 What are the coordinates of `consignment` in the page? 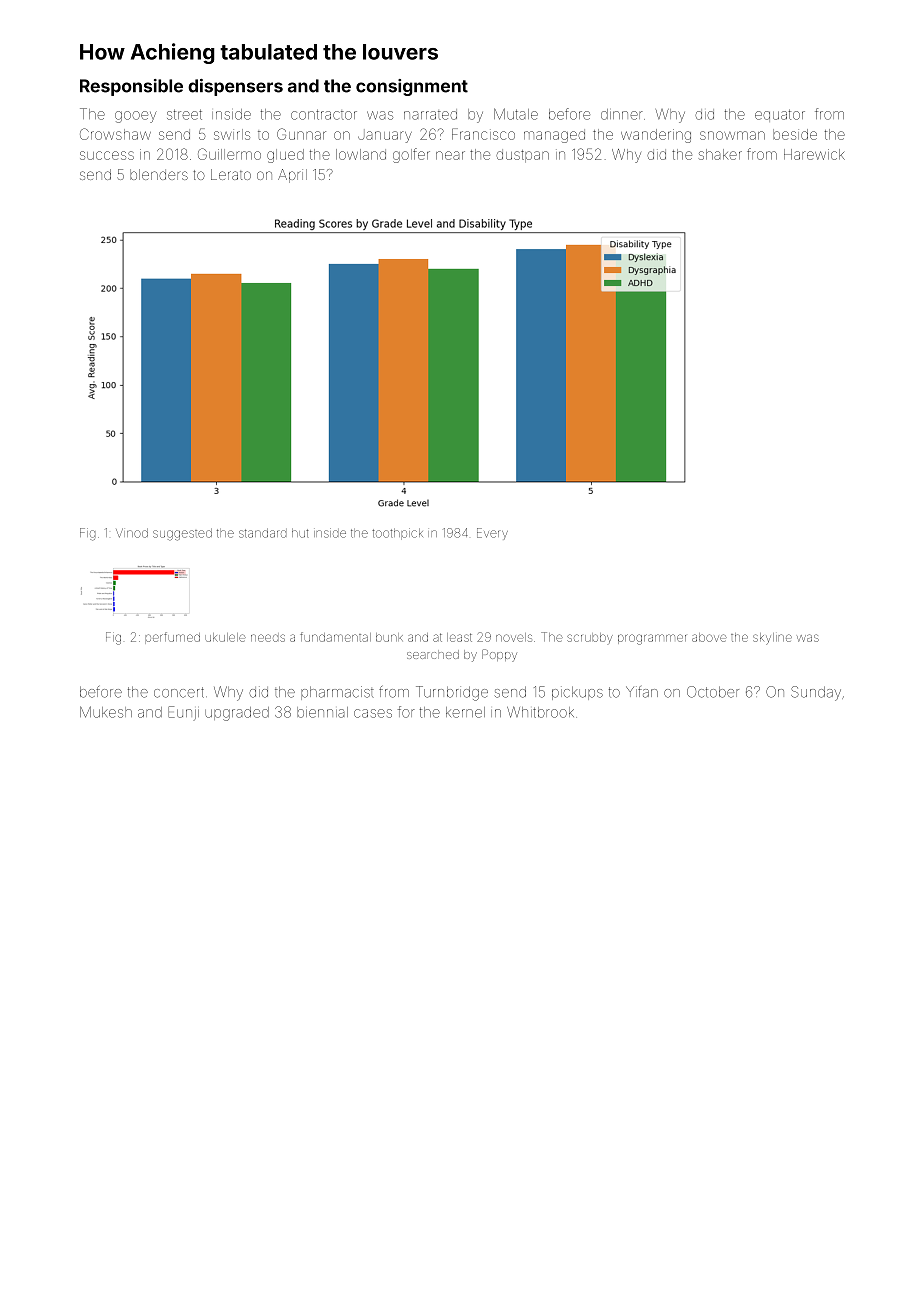 It's located at (412, 87).
